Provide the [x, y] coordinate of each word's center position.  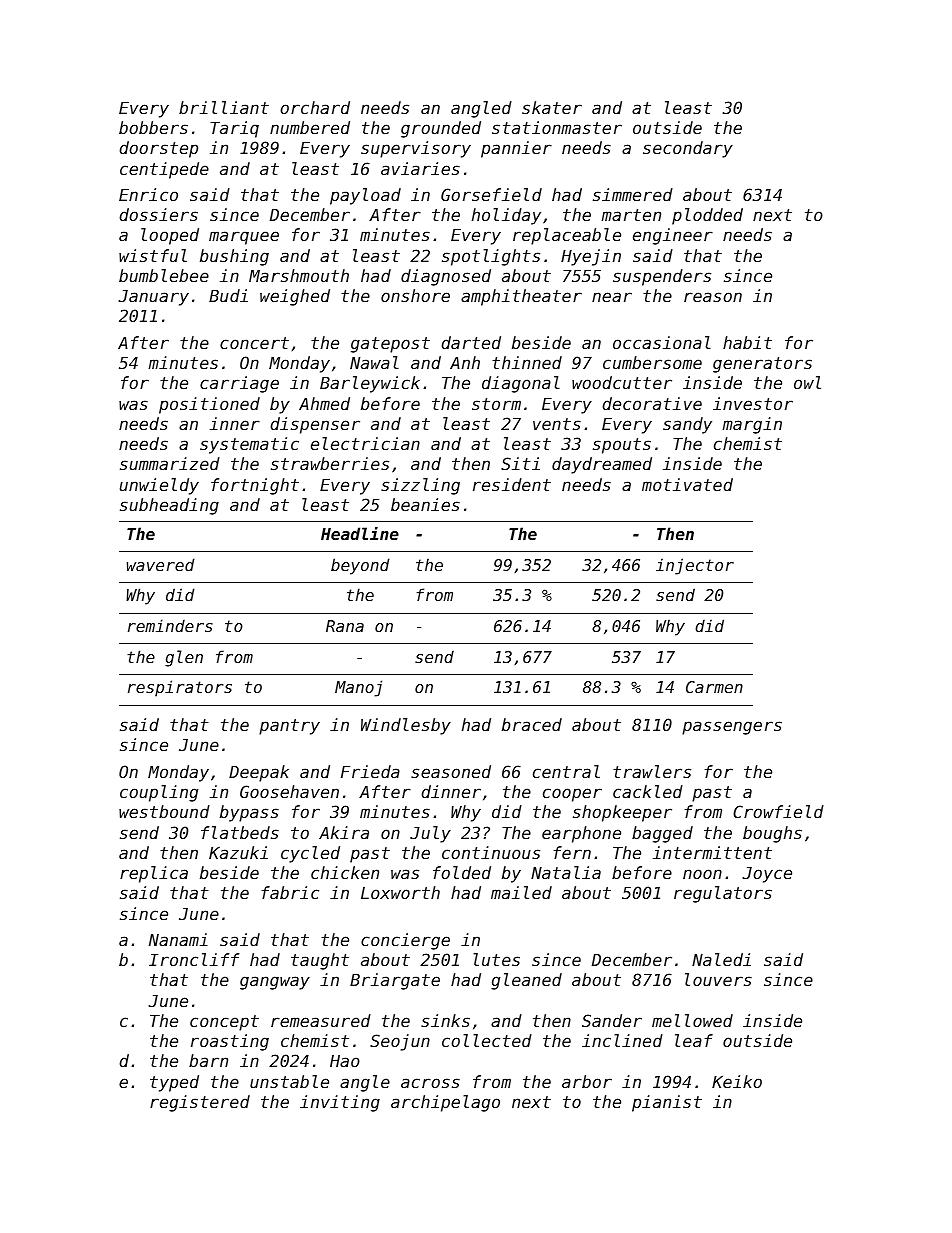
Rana [345, 626]
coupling [159, 793]
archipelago [445, 1103]
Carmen [714, 687]
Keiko [737, 1081]
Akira [344, 832]
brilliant [224, 107]
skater [552, 107]
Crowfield [778, 811]
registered [200, 1103]
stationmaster [557, 127]
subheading [169, 506]
